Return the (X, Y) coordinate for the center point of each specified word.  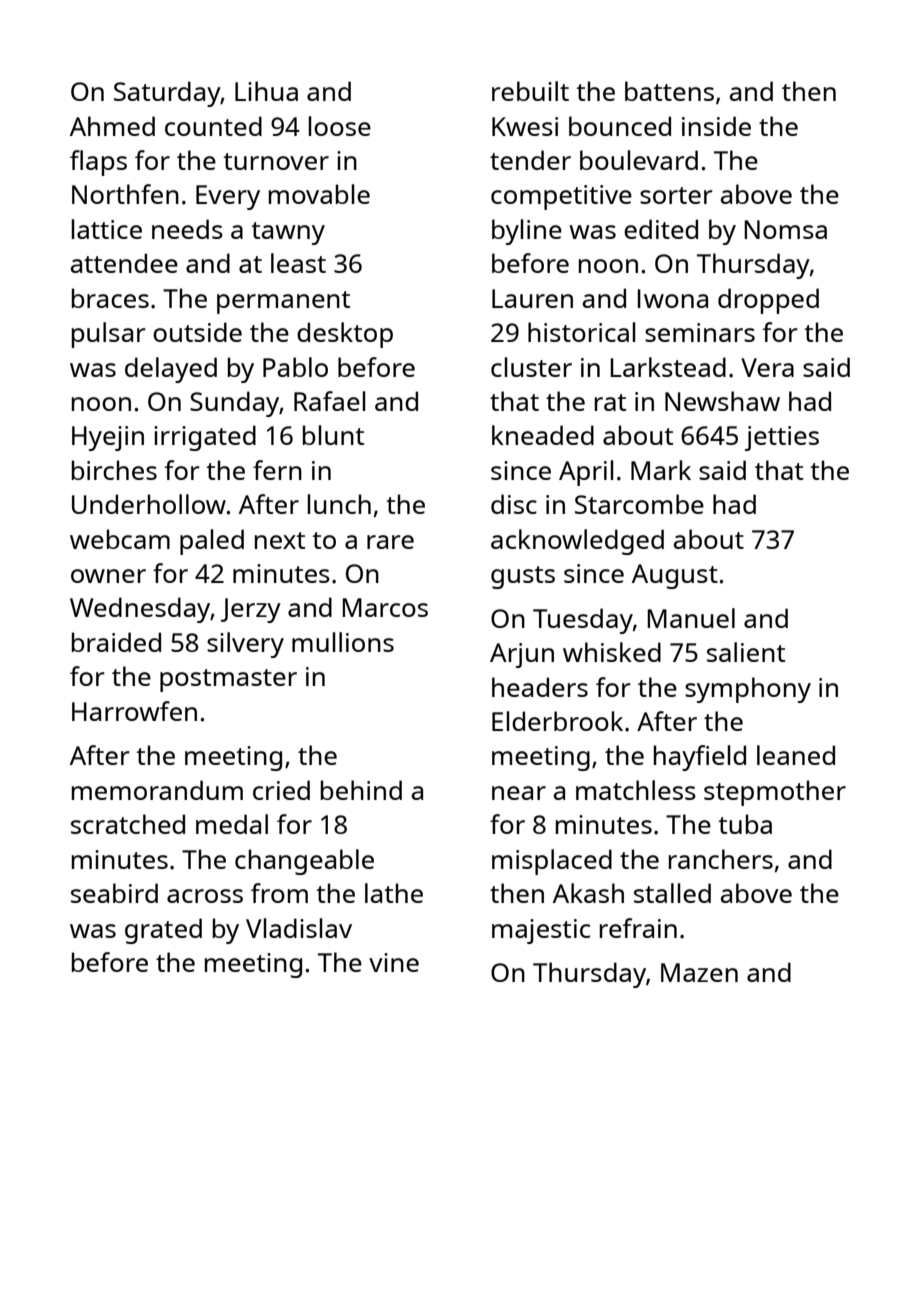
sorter (676, 195)
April (586, 473)
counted (213, 126)
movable (319, 194)
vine (394, 962)
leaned (796, 755)
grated (163, 931)
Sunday (234, 404)
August (675, 576)
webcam (120, 539)
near (519, 793)
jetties (782, 438)
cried (281, 790)
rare (390, 542)
